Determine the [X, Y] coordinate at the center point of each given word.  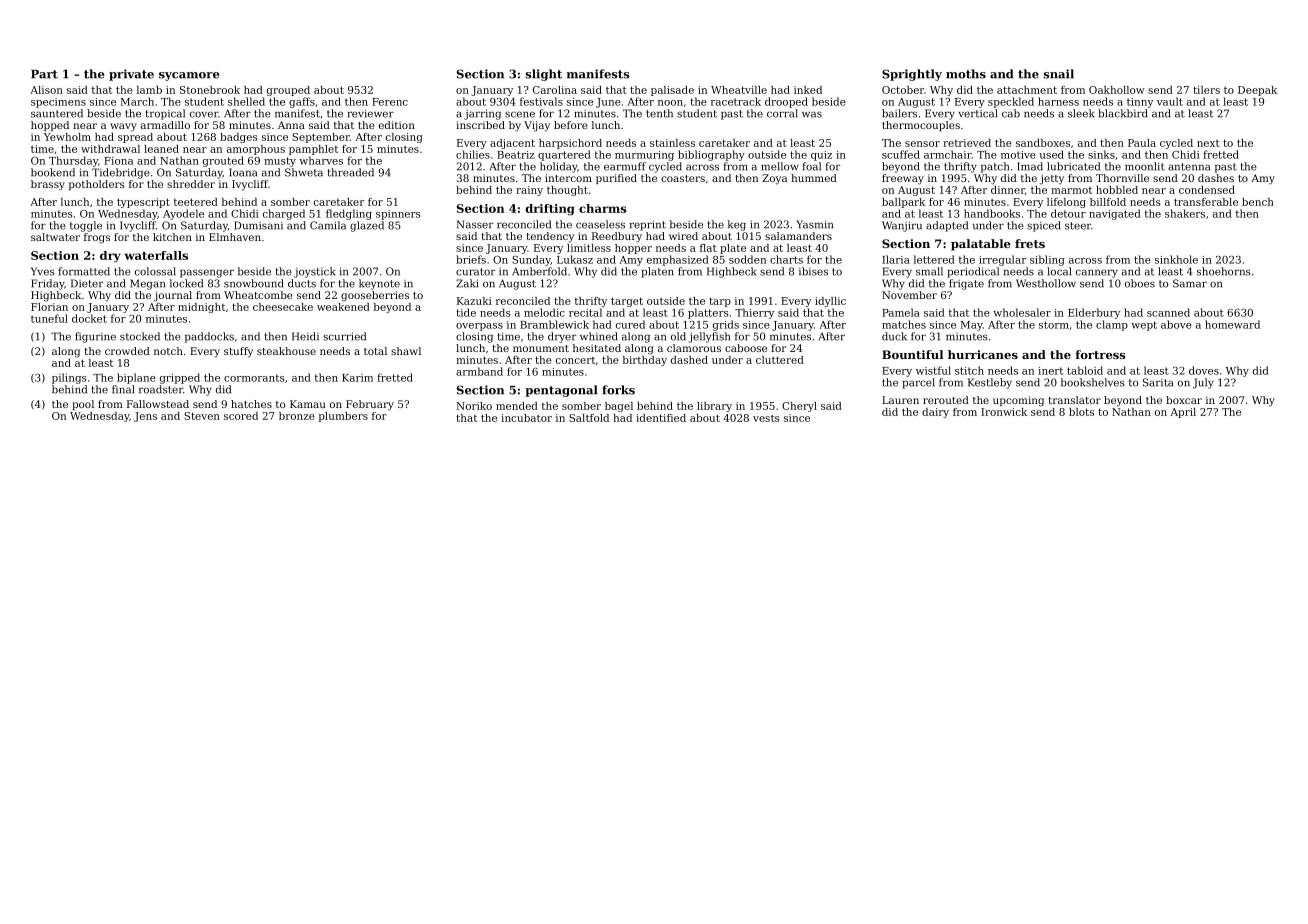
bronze [297, 416]
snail [1059, 74]
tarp [720, 302]
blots [1081, 412]
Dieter [87, 283]
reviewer [371, 113]
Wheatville [739, 90]
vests [766, 418]
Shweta [304, 172]
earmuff [625, 166]
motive [1018, 155]
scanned [1168, 312]
